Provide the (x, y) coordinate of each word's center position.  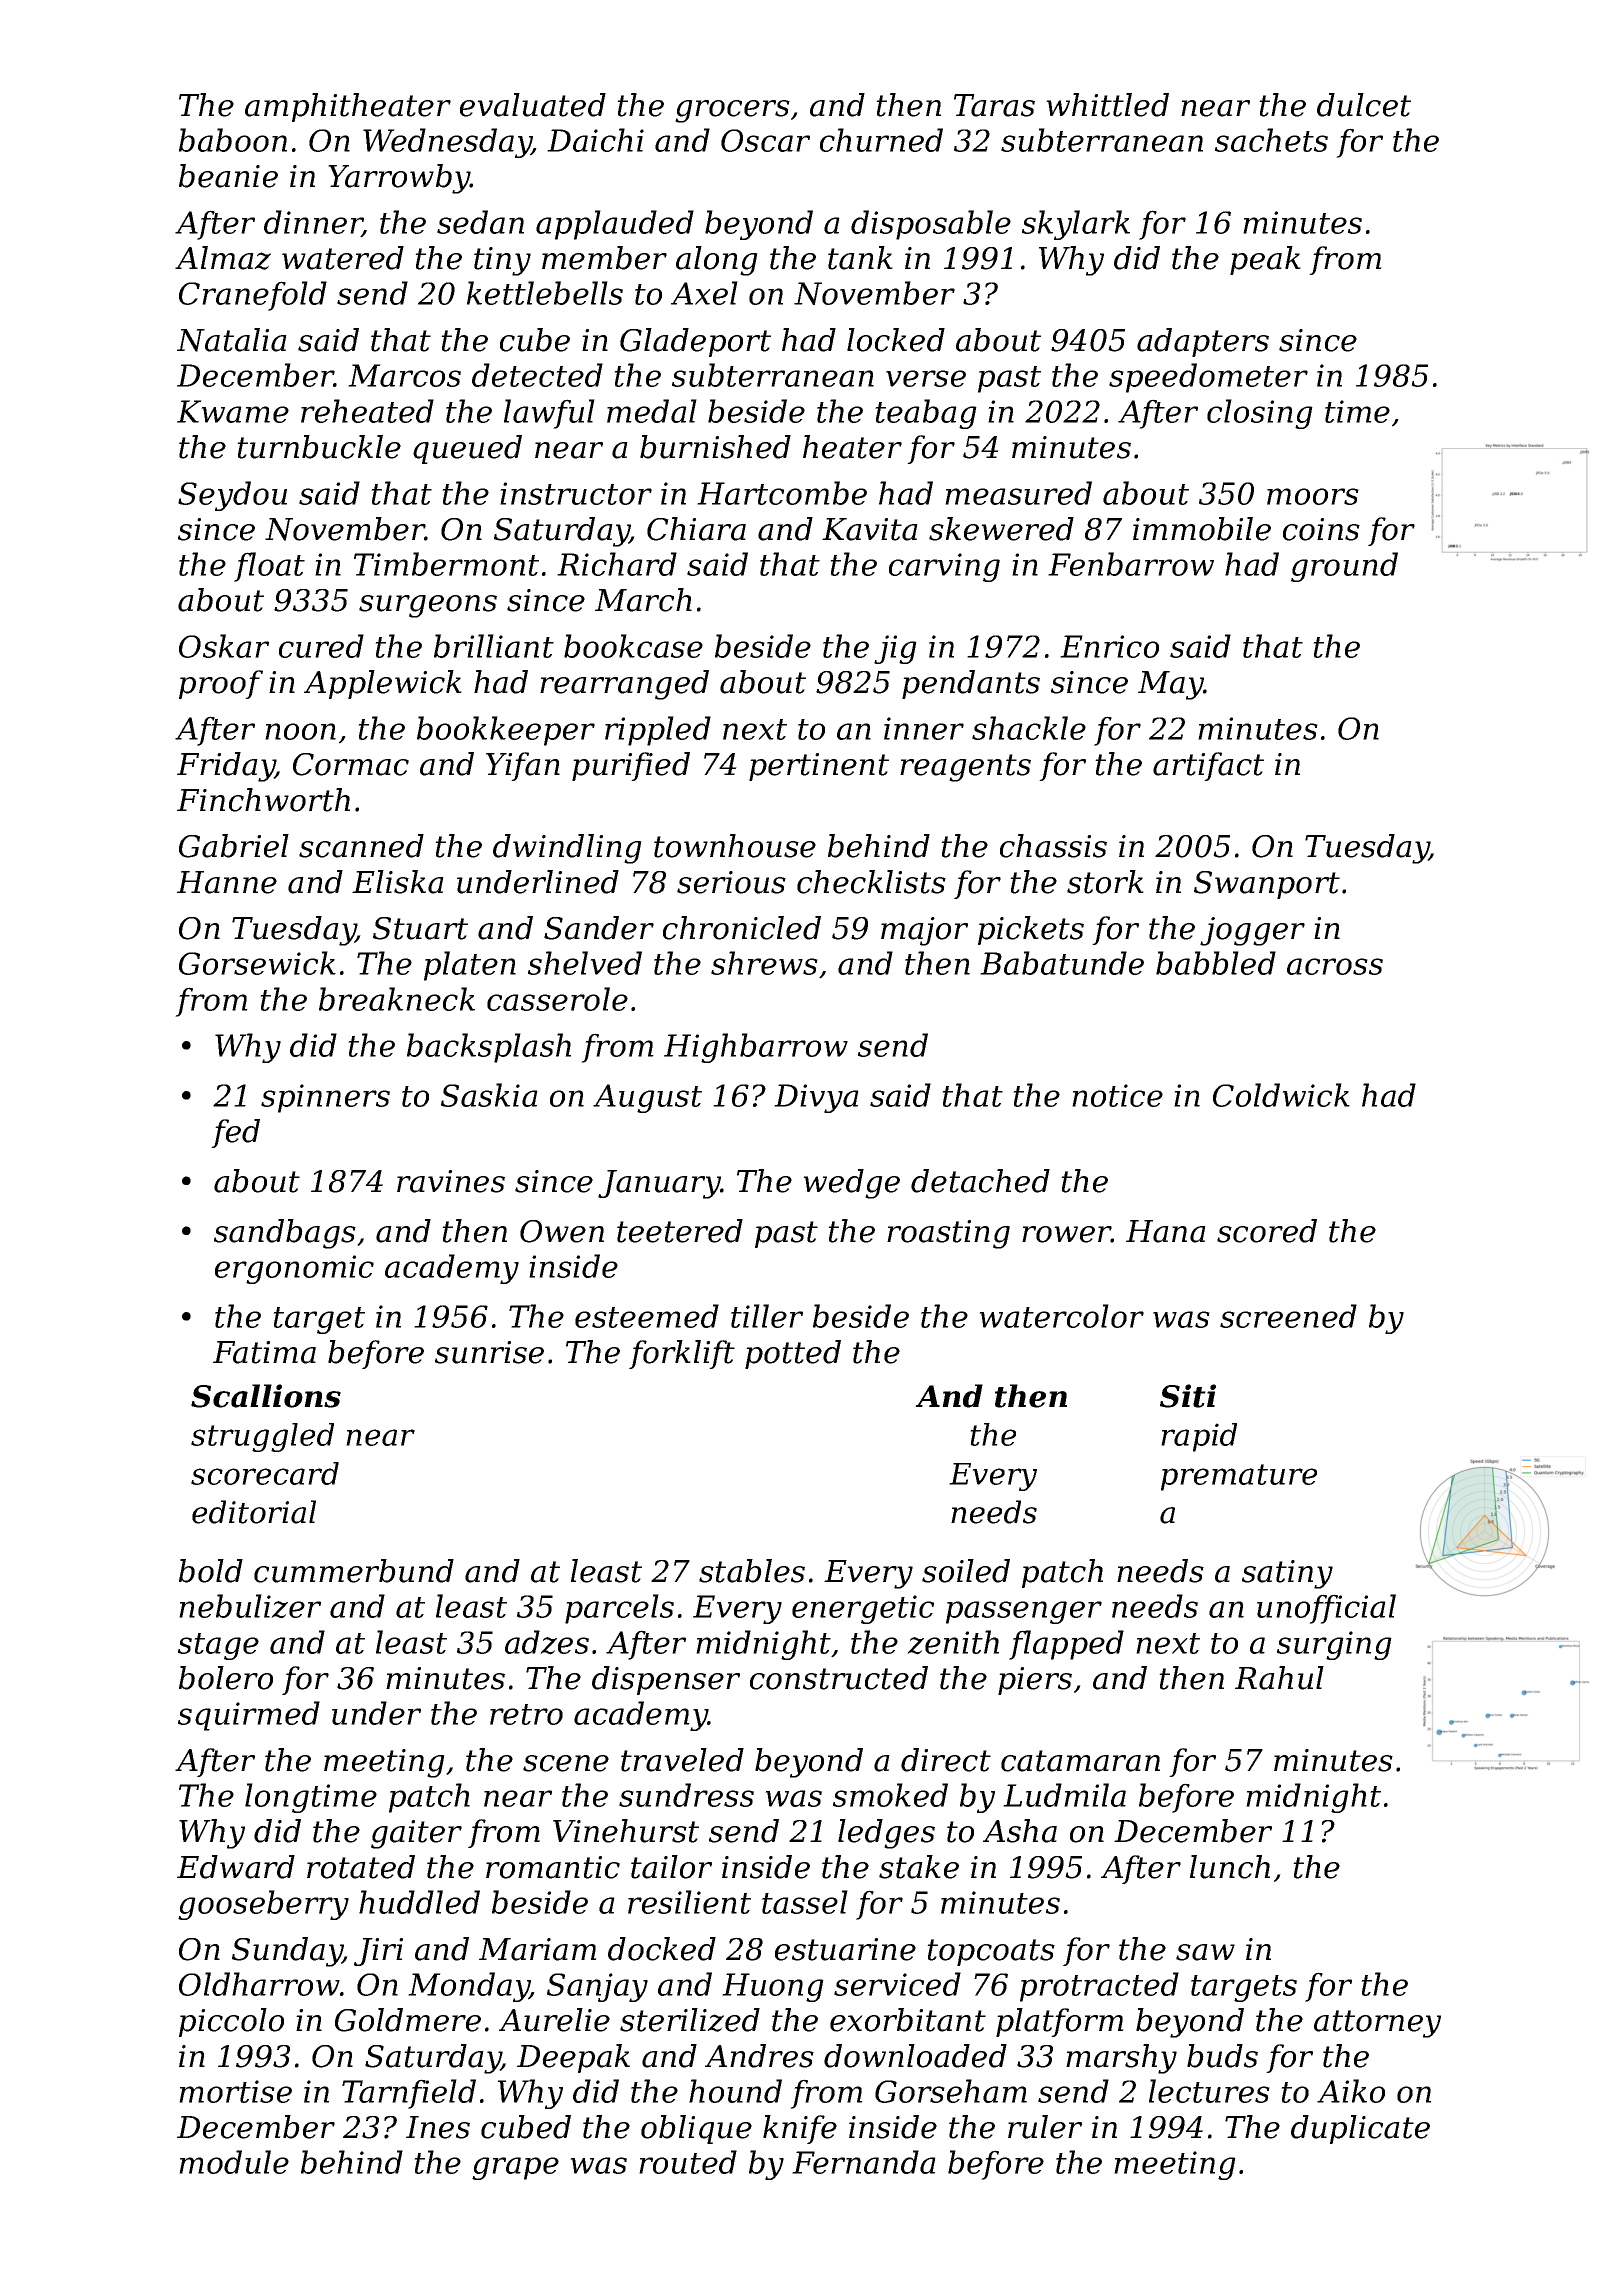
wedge (851, 1184)
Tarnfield (409, 2094)
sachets (1271, 140)
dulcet (1364, 105)
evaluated (533, 105)
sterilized (690, 2020)
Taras (994, 105)
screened (1288, 1316)
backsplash (489, 1048)
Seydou (232, 496)
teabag (926, 414)
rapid (1199, 1437)
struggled (262, 1437)
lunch (1230, 1867)
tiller (767, 1316)
